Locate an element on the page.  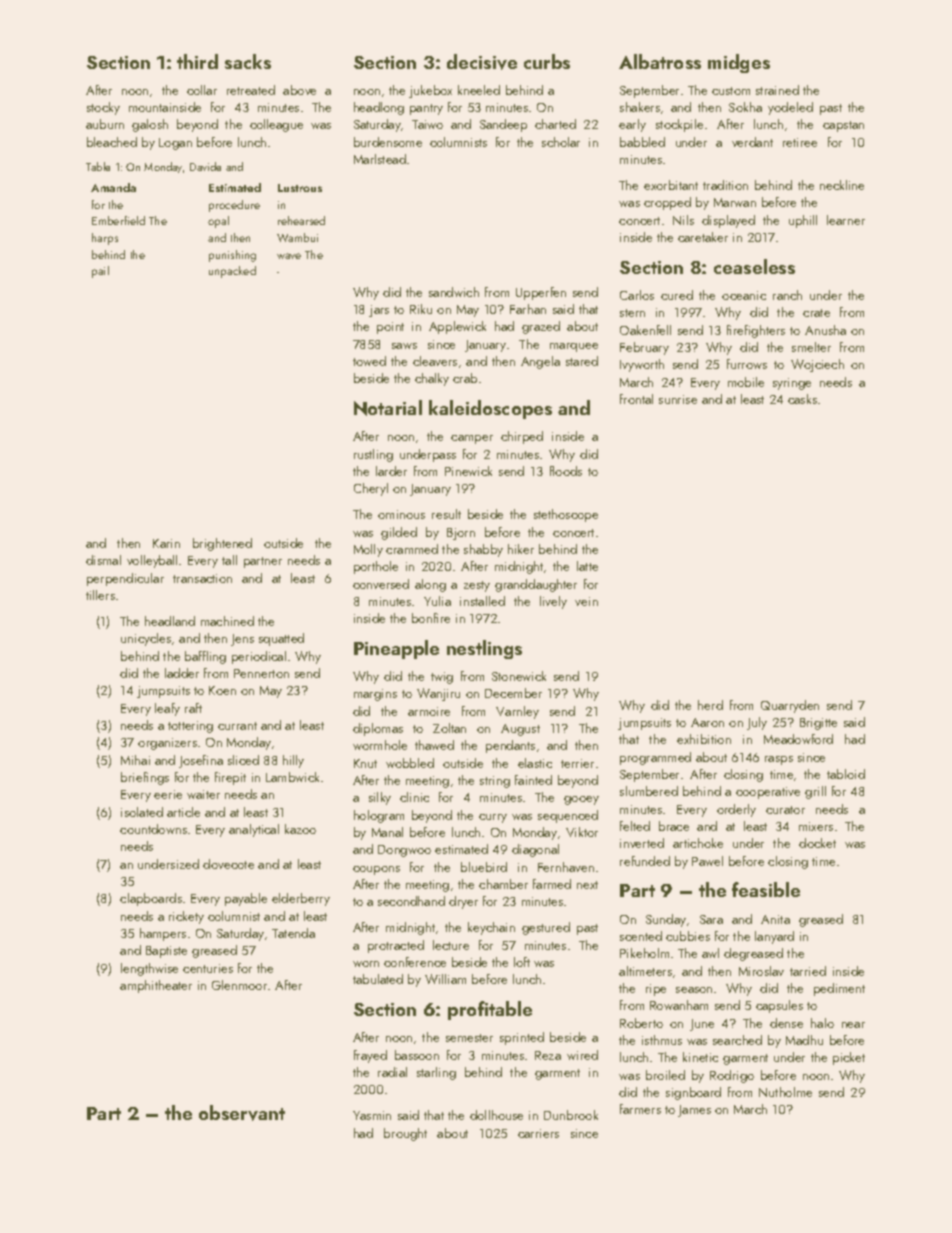
sacks is located at coordinates (248, 61).
